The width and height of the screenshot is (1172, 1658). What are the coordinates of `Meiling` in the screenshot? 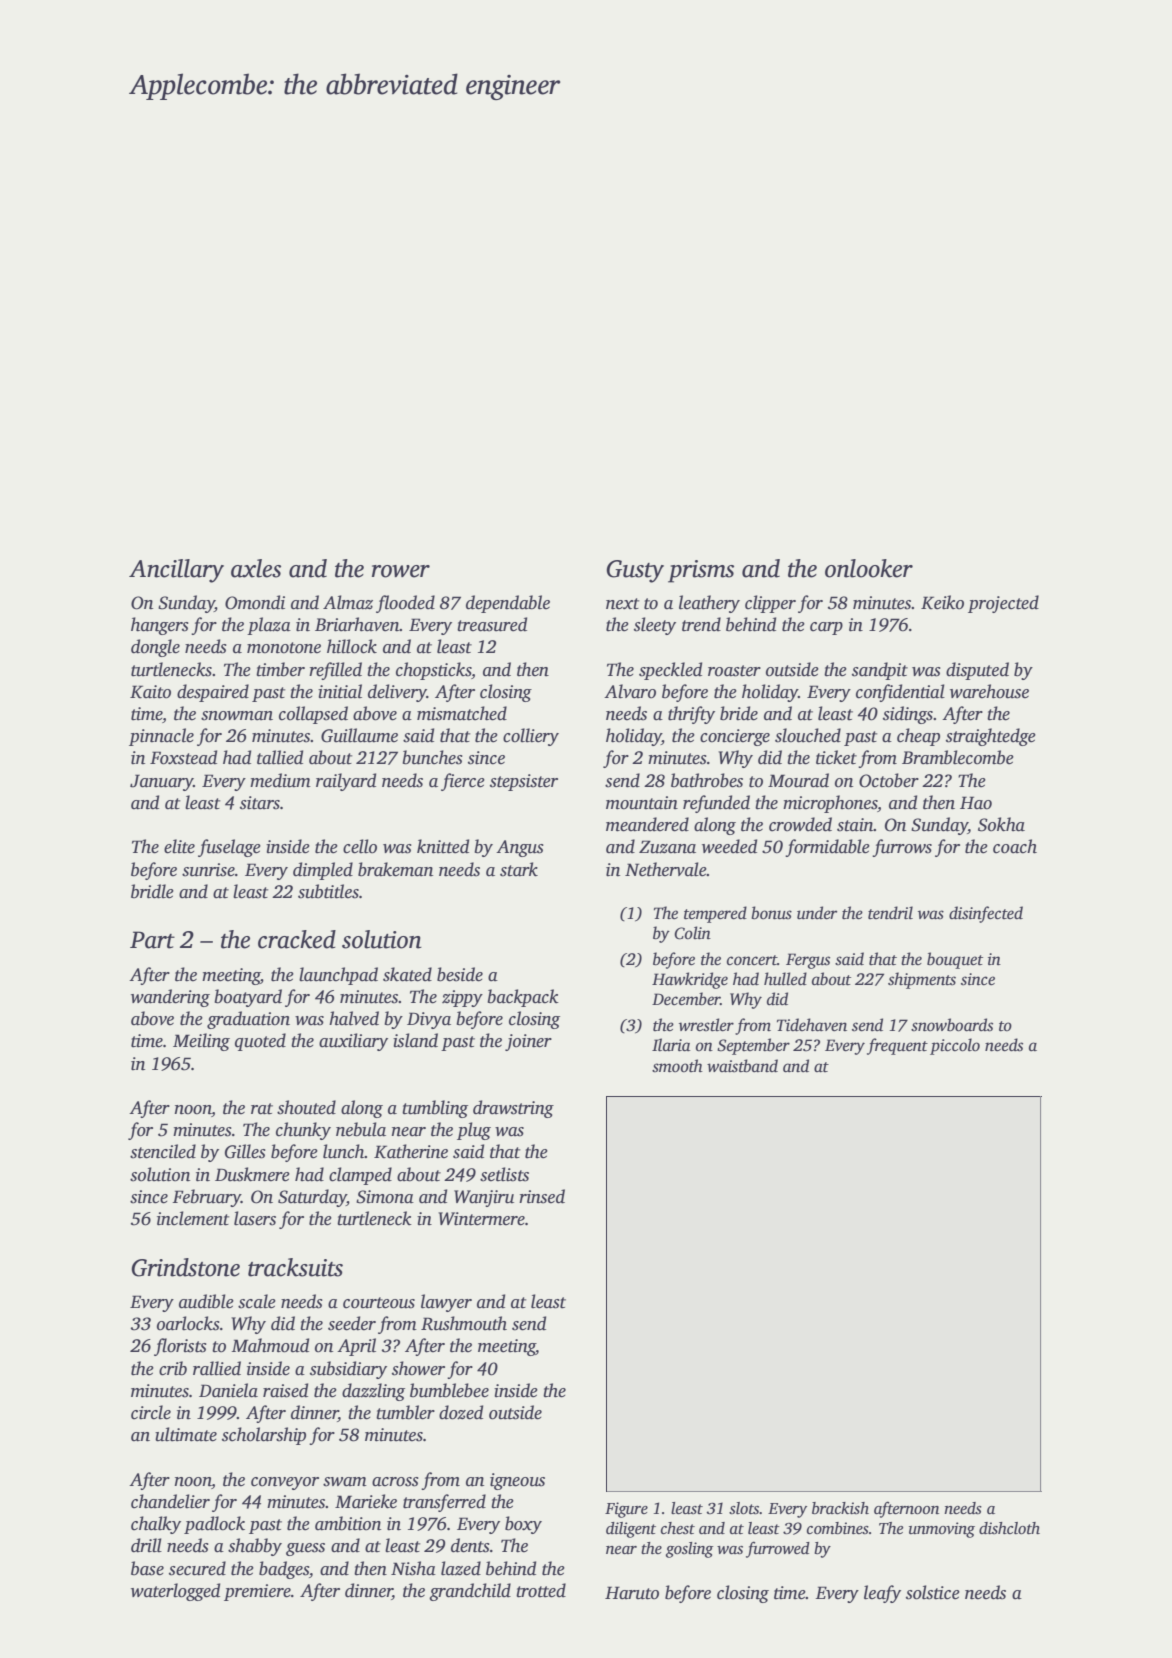 It's located at (201, 1042).
